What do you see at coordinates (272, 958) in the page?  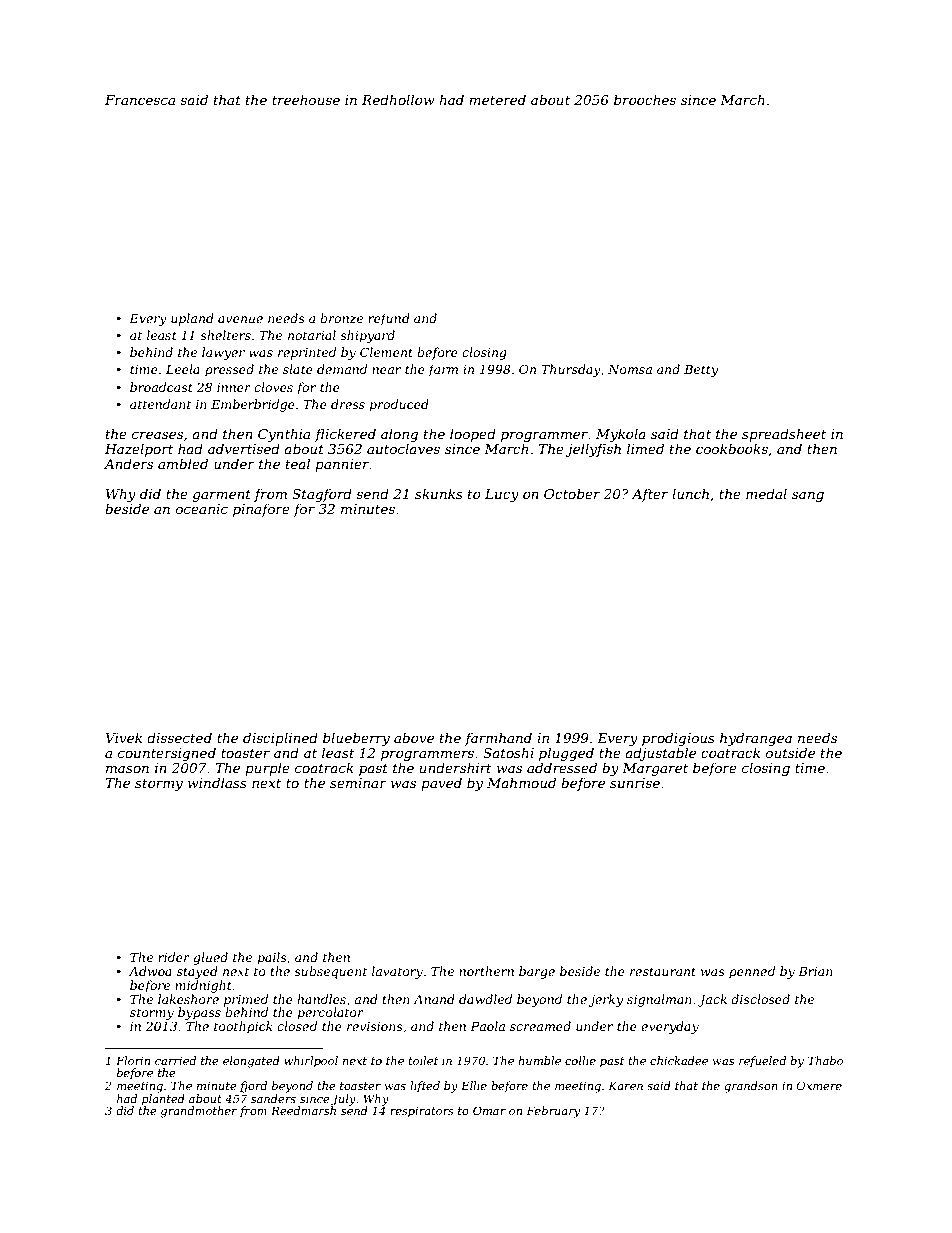 I see `pails` at bounding box center [272, 958].
